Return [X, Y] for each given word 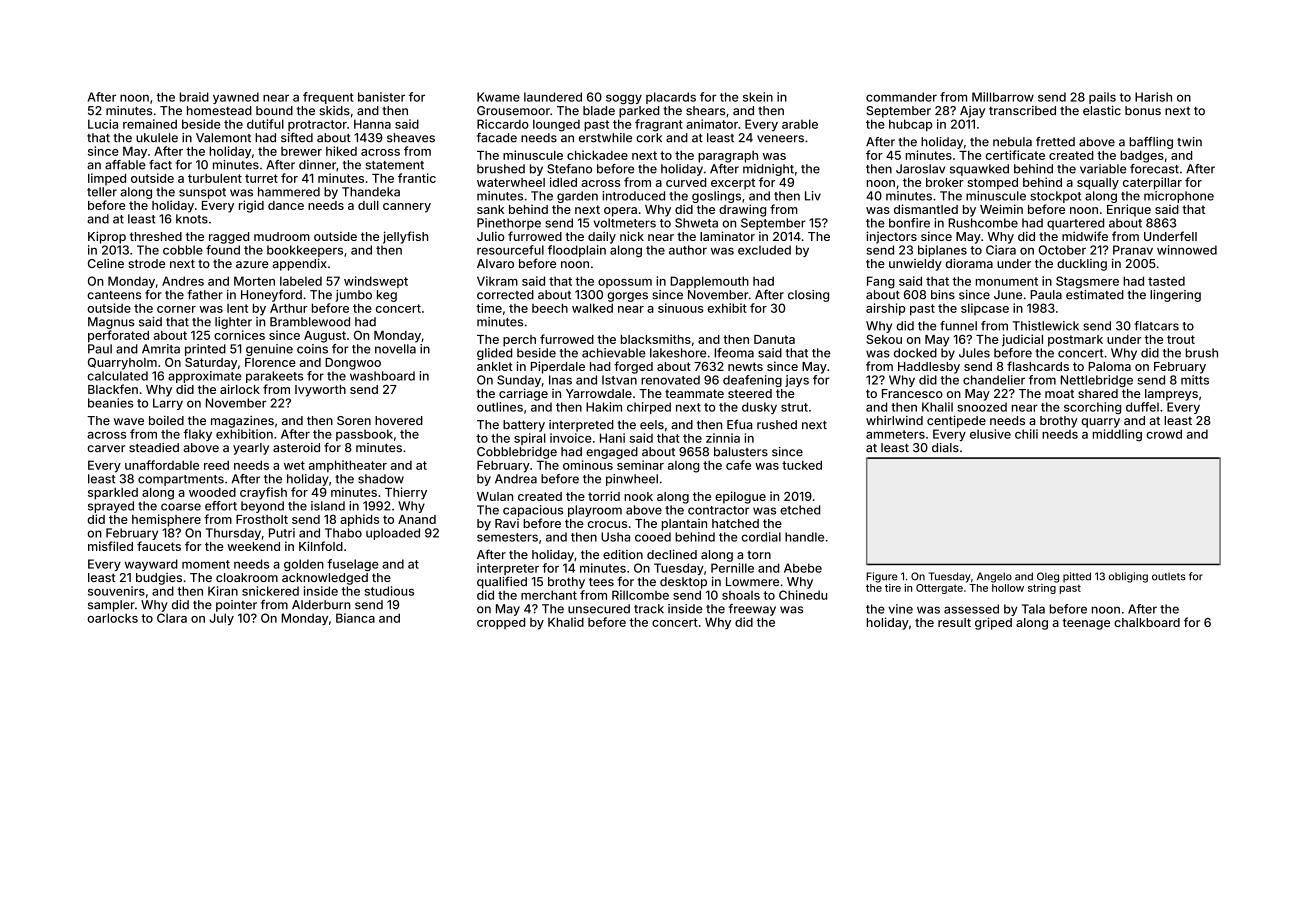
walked [592, 308]
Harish [1153, 97]
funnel [958, 326]
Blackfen [113, 389]
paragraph [728, 157]
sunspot [202, 193]
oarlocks [112, 618]
